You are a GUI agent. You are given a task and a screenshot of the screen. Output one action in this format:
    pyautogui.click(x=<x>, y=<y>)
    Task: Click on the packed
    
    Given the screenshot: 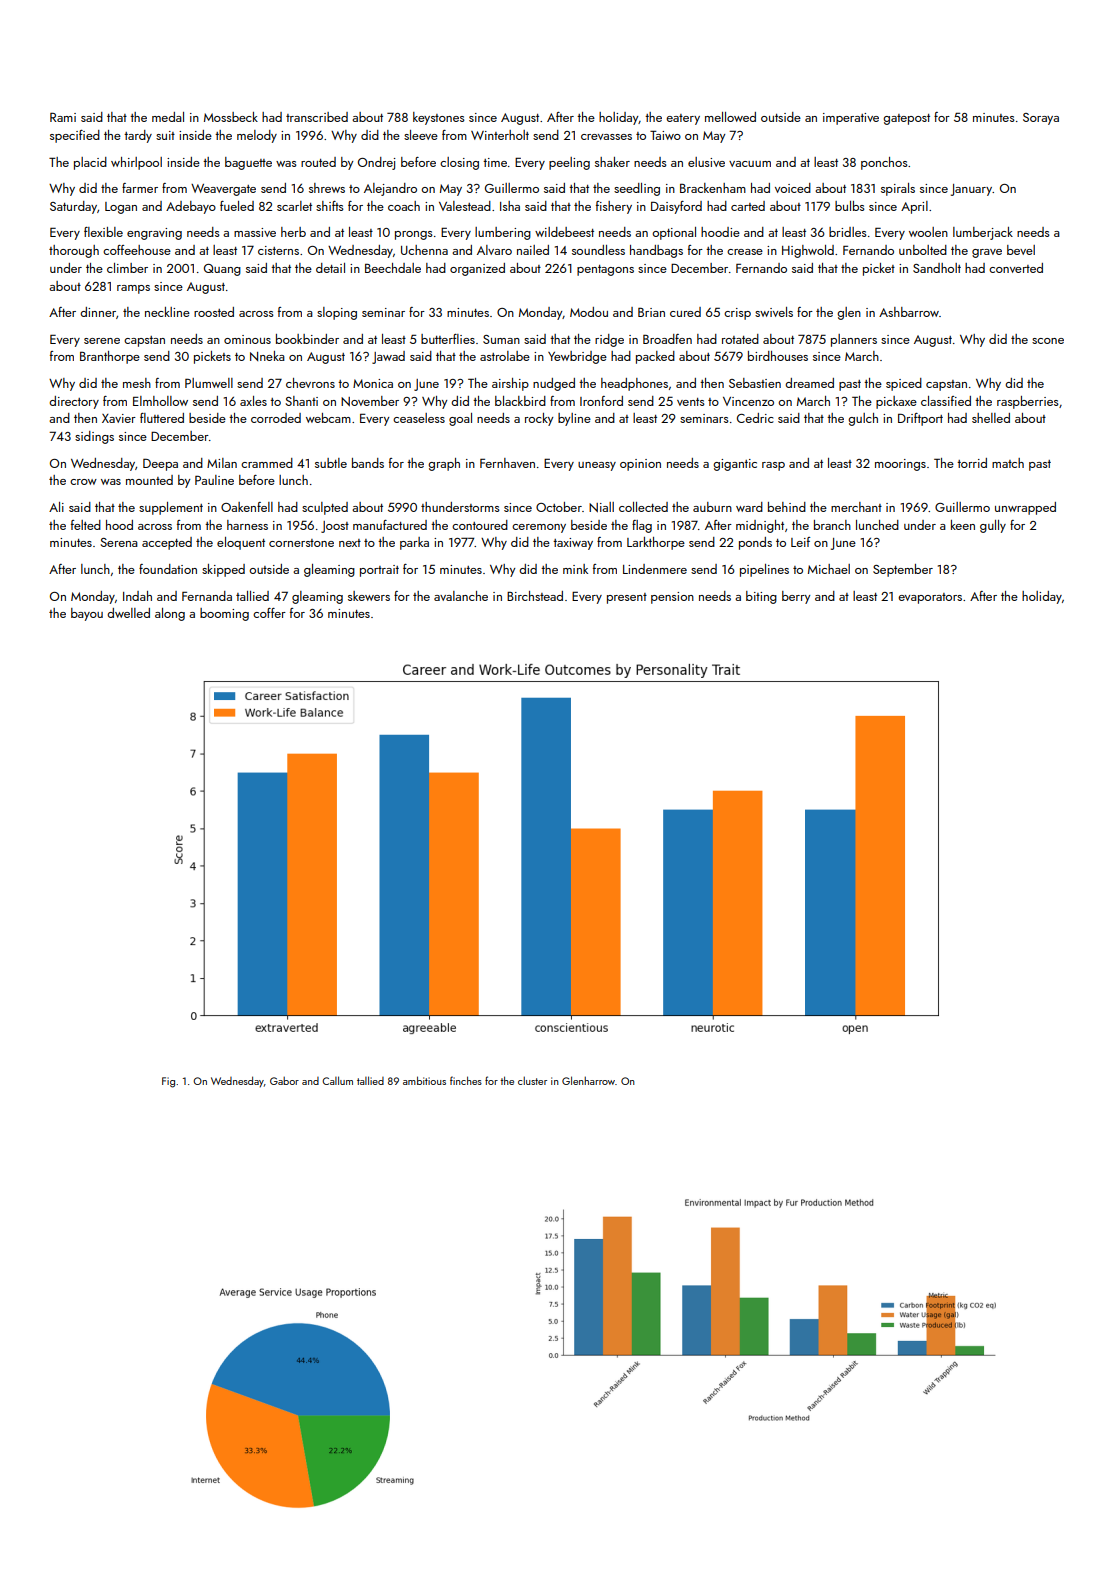 What is the action you would take?
    pyautogui.click(x=655, y=357)
